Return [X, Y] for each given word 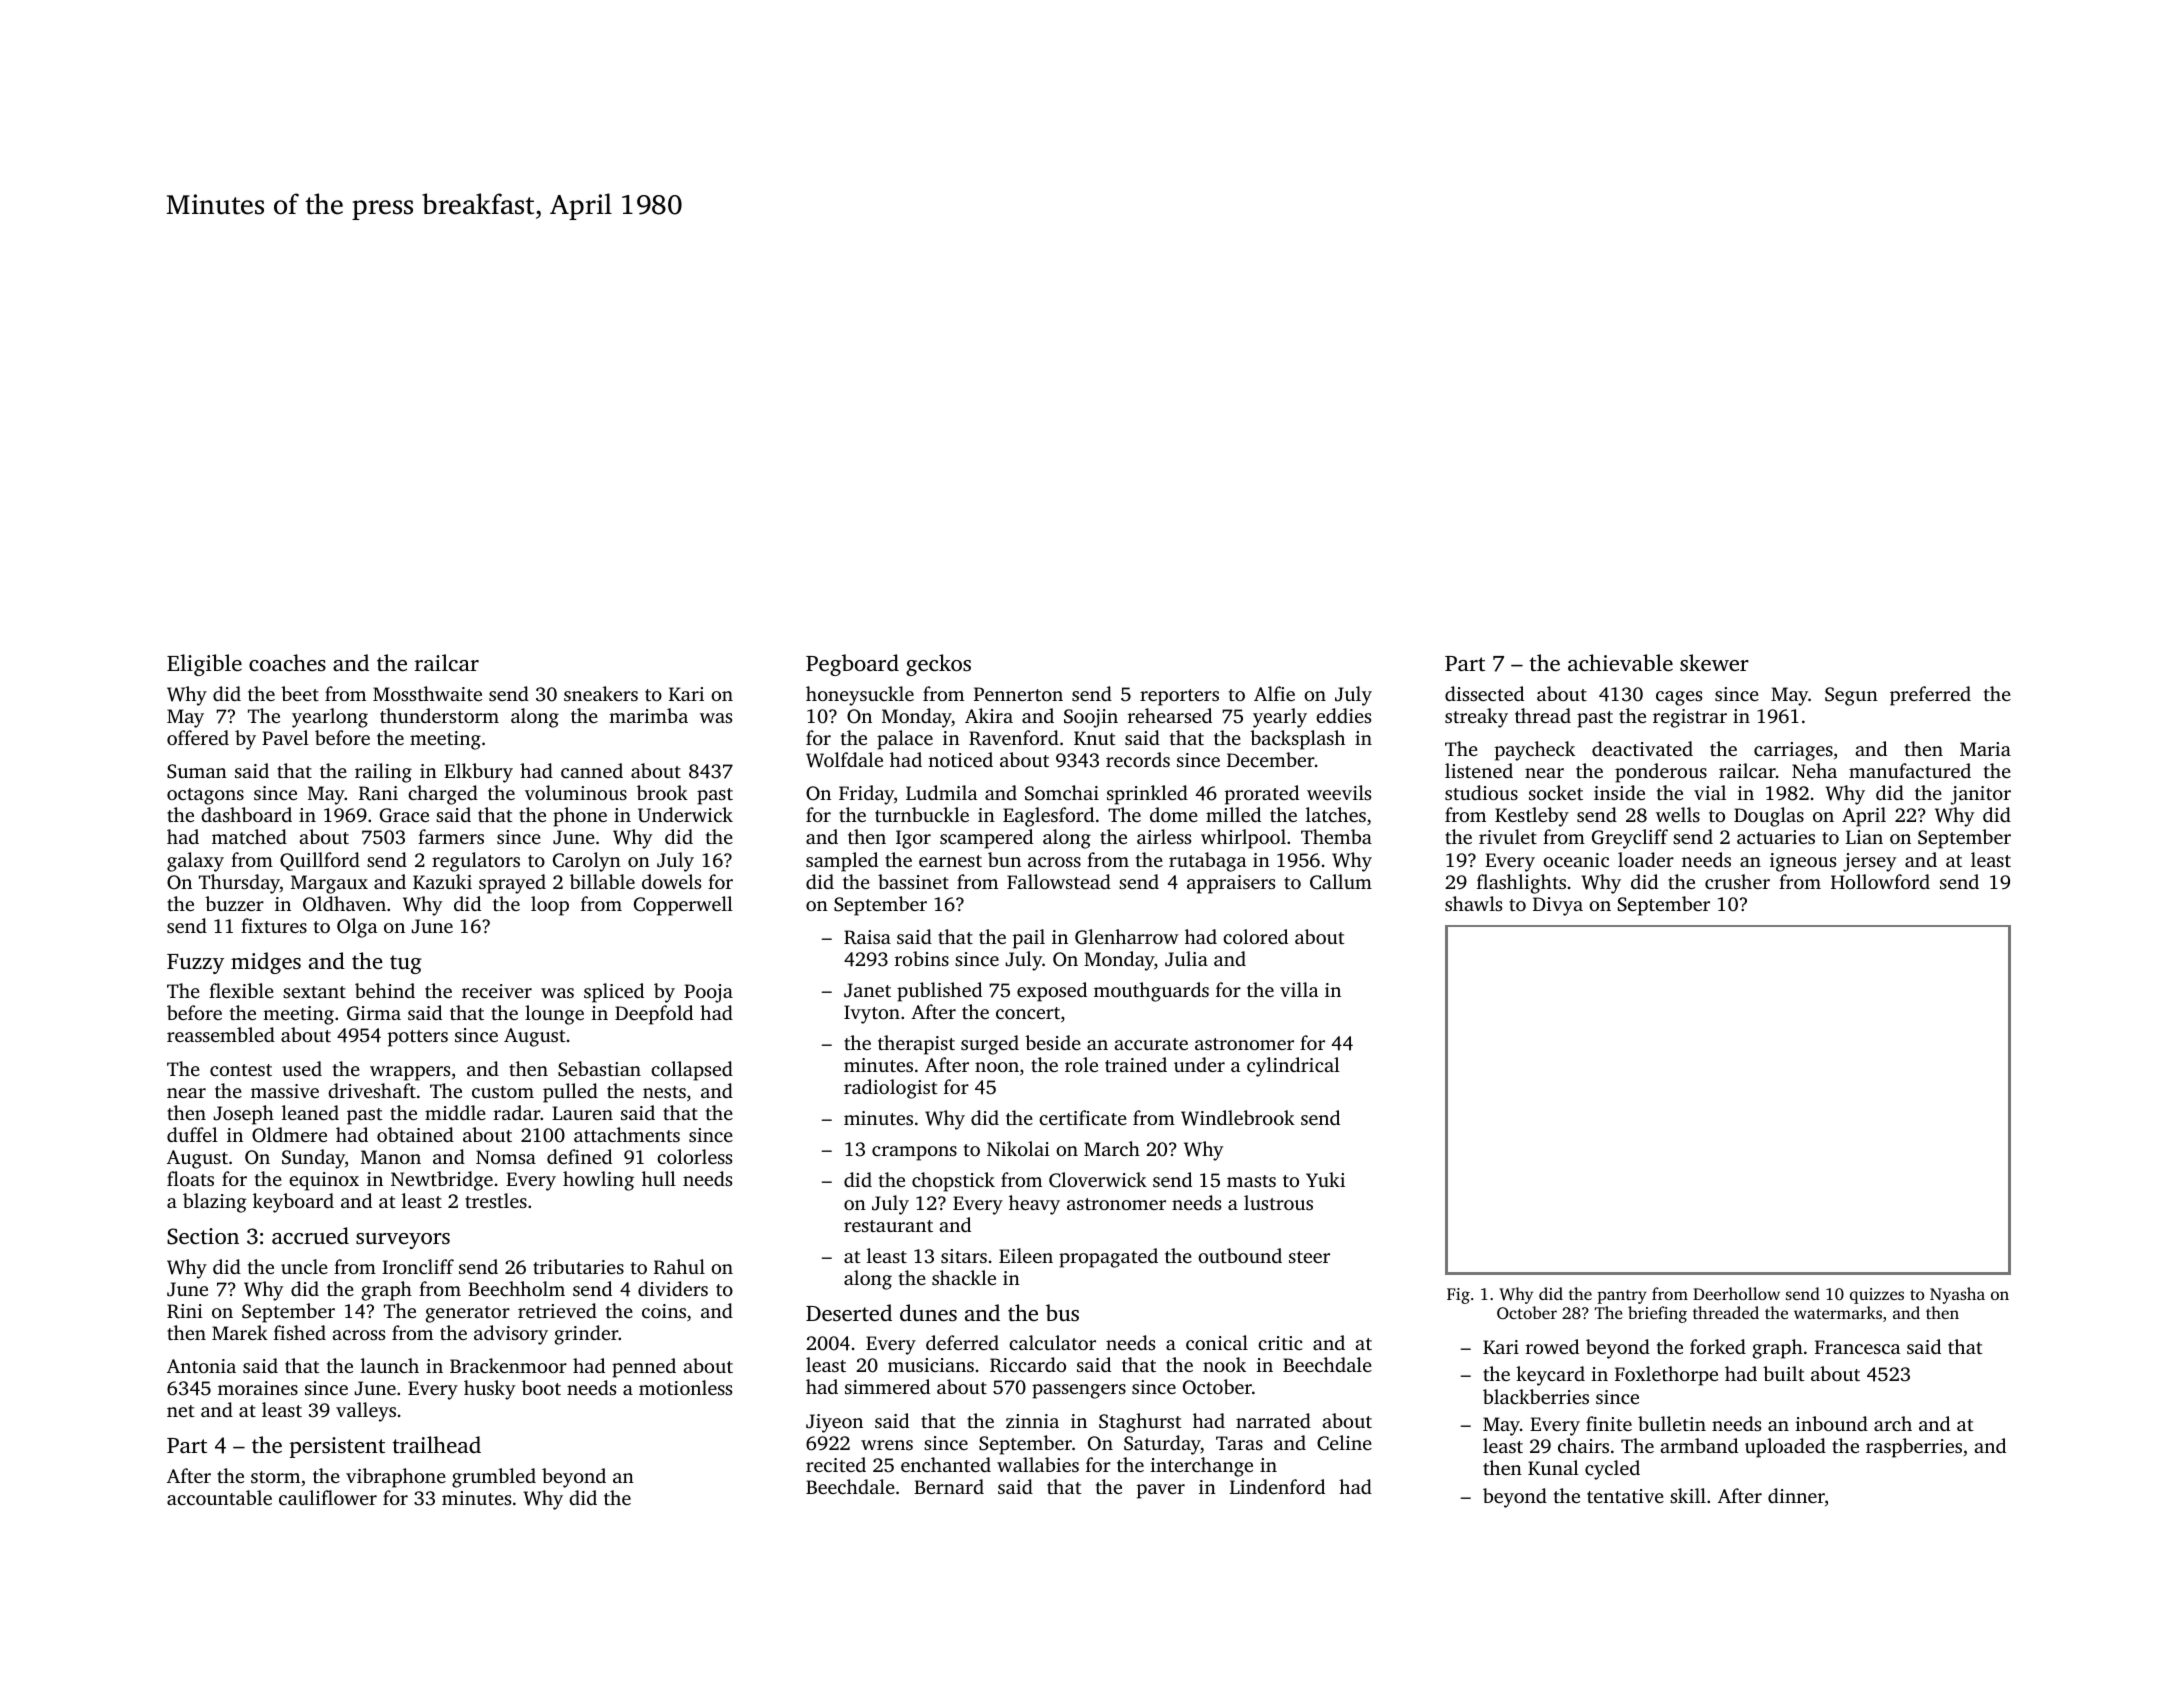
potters [418, 1038]
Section [203, 1236]
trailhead [437, 1445]
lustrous [1278, 1202]
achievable [1620, 663]
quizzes [1877, 1296]
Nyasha [1957, 1295]
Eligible [204, 665]
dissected [1484, 693]
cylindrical [1293, 1067]
